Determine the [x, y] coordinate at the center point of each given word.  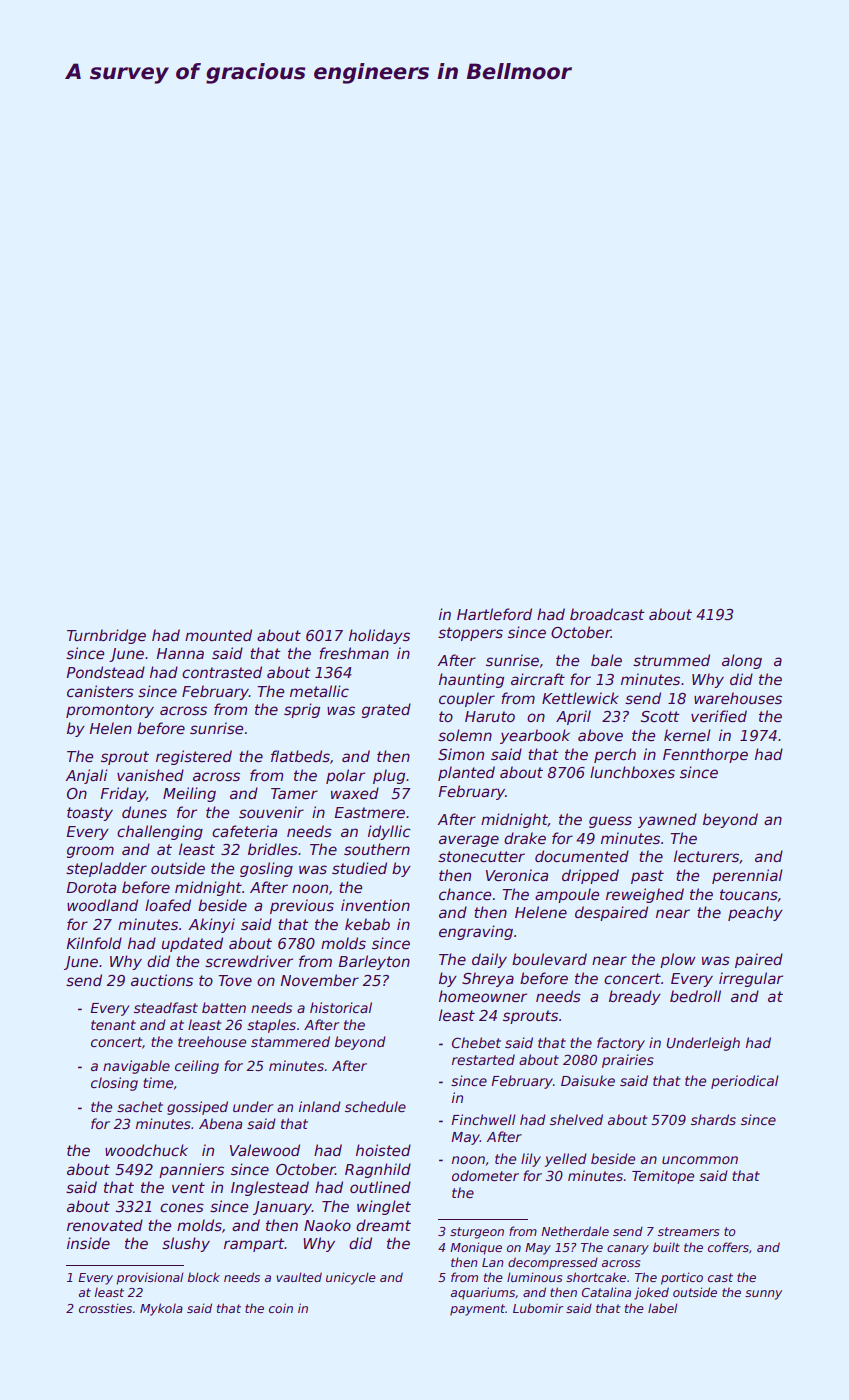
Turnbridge [106, 636]
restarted [483, 1059]
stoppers [470, 634]
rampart [254, 1245]
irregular [751, 979]
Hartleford [494, 614]
